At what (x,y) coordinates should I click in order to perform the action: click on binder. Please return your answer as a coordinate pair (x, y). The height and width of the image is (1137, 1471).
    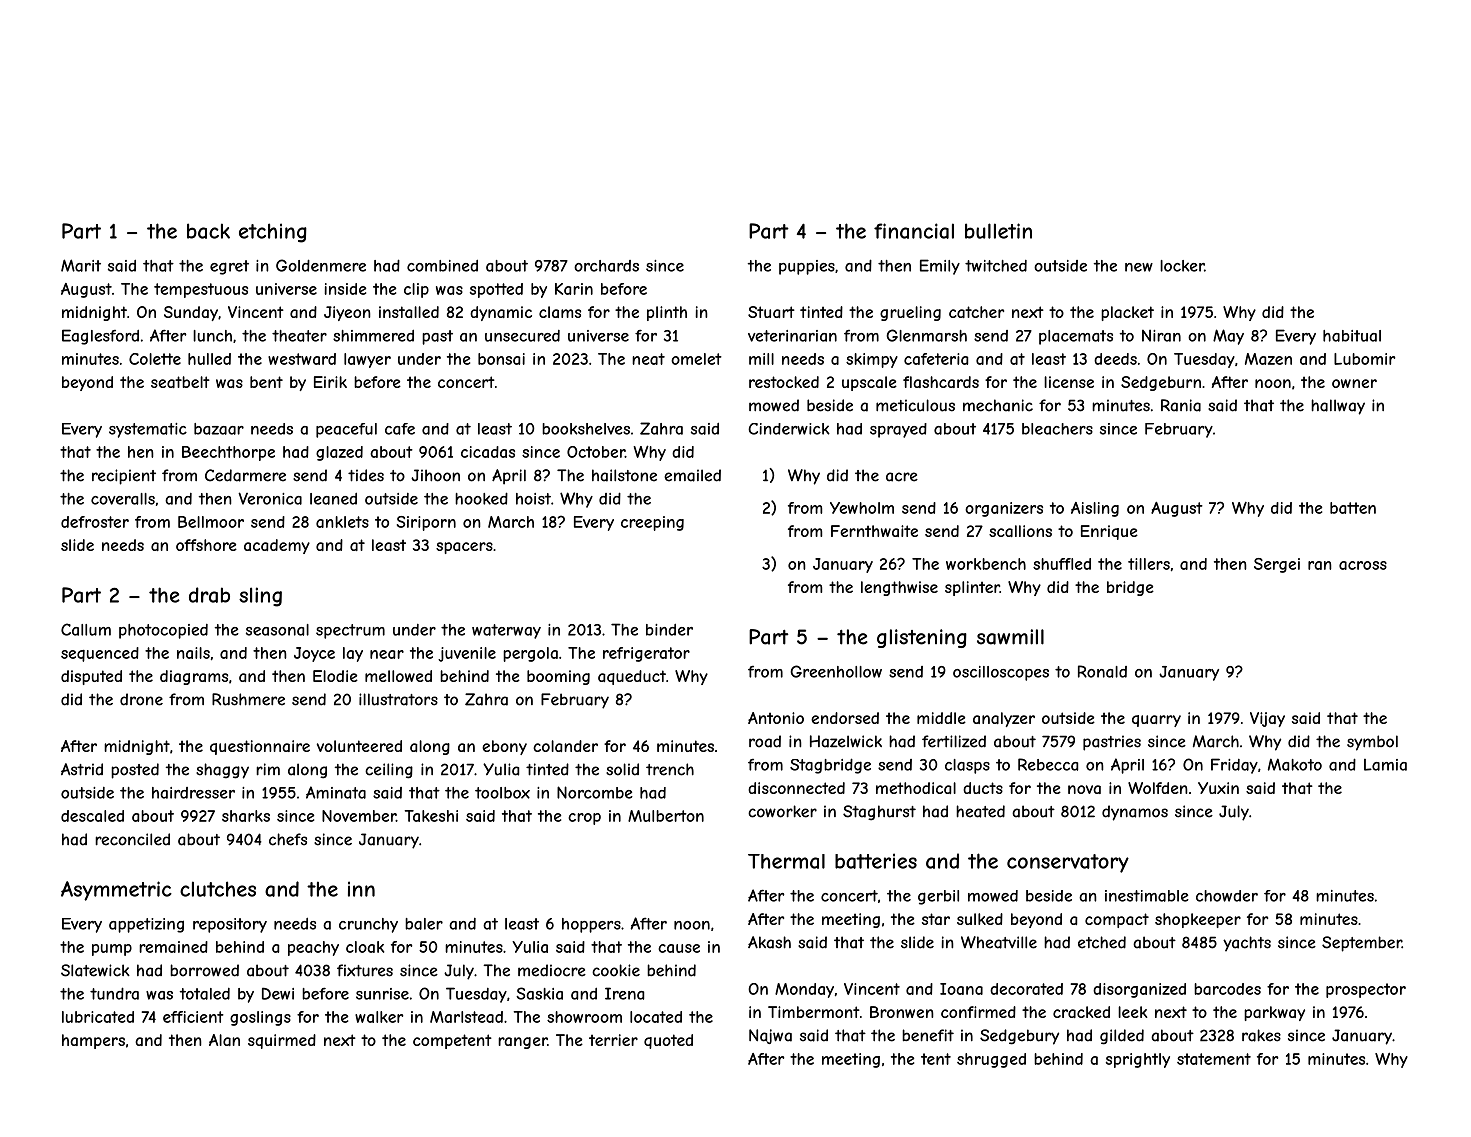
    Looking at the image, I should click on (669, 630).
